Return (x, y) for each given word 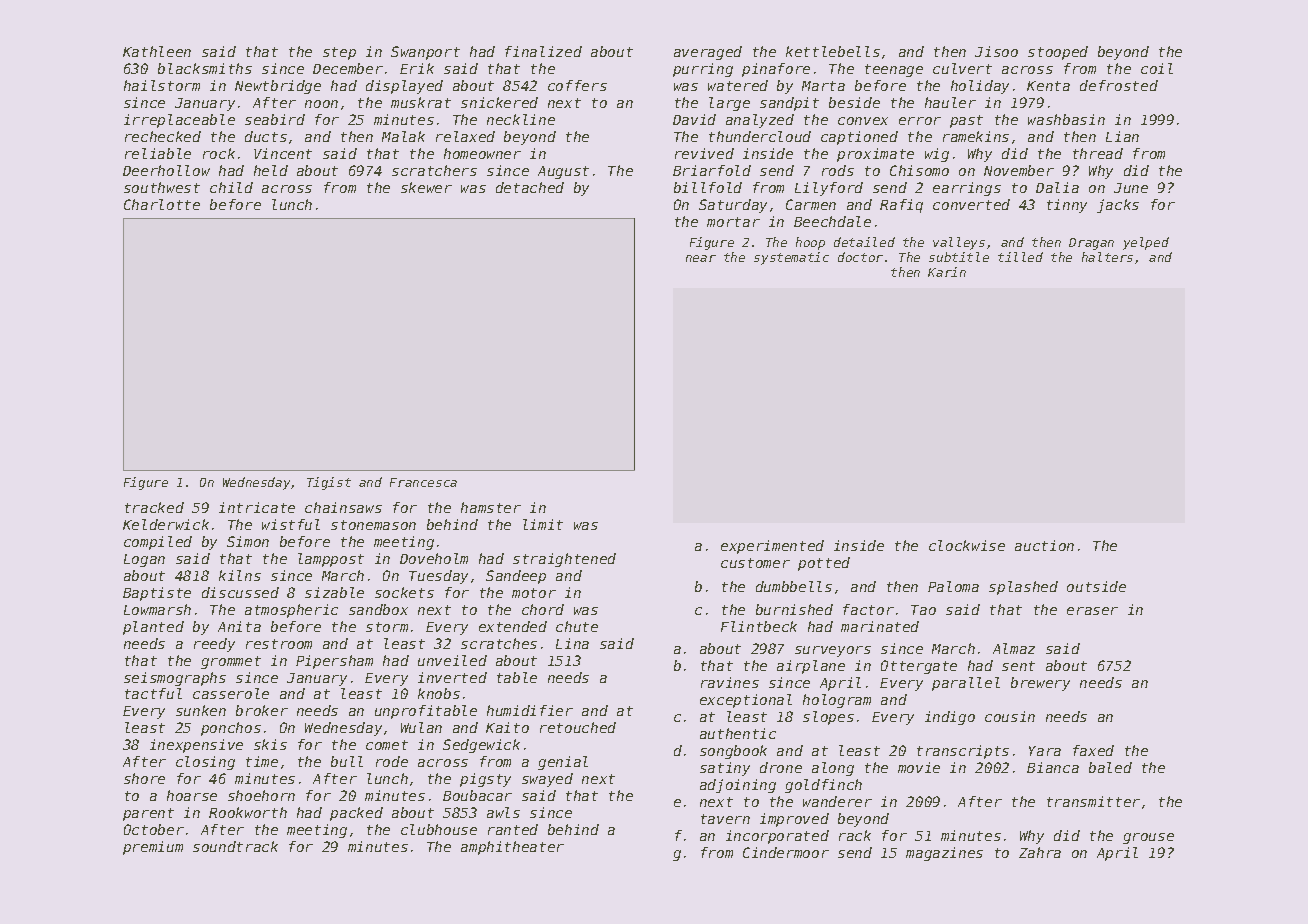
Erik (417, 68)
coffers (577, 85)
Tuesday (438, 577)
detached (530, 187)
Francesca (423, 482)
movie (919, 767)
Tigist (329, 483)
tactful (153, 693)
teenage (894, 70)
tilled (1020, 257)
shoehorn (261, 795)
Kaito (507, 727)
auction (1044, 545)
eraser (1092, 611)
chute (577, 626)
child (231, 187)
